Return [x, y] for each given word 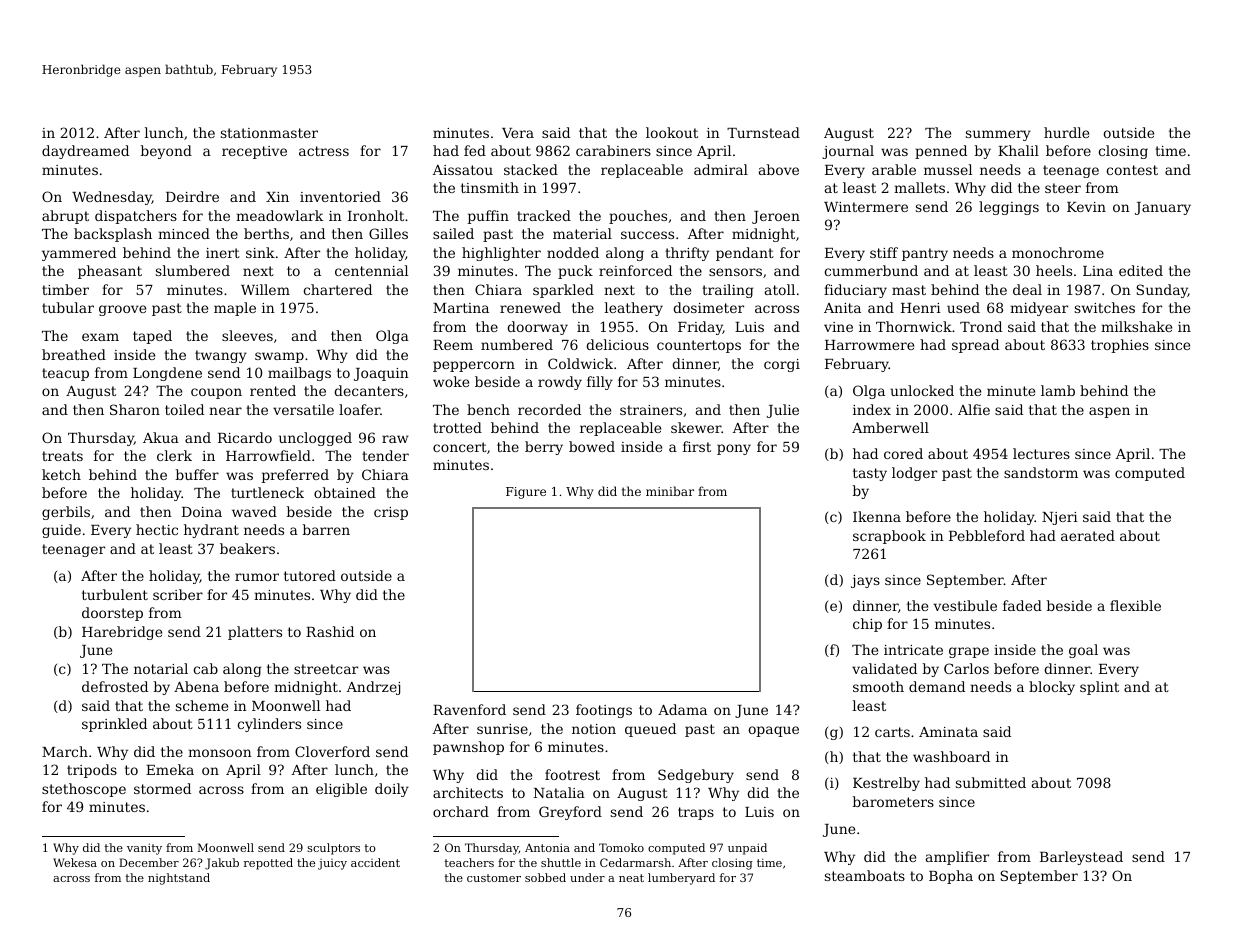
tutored [310, 575]
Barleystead [1081, 858]
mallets [919, 187]
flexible [1135, 605]
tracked [544, 215]
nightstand [179, 879]
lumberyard [681, 879]
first [697, 446]
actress [324, 151]
